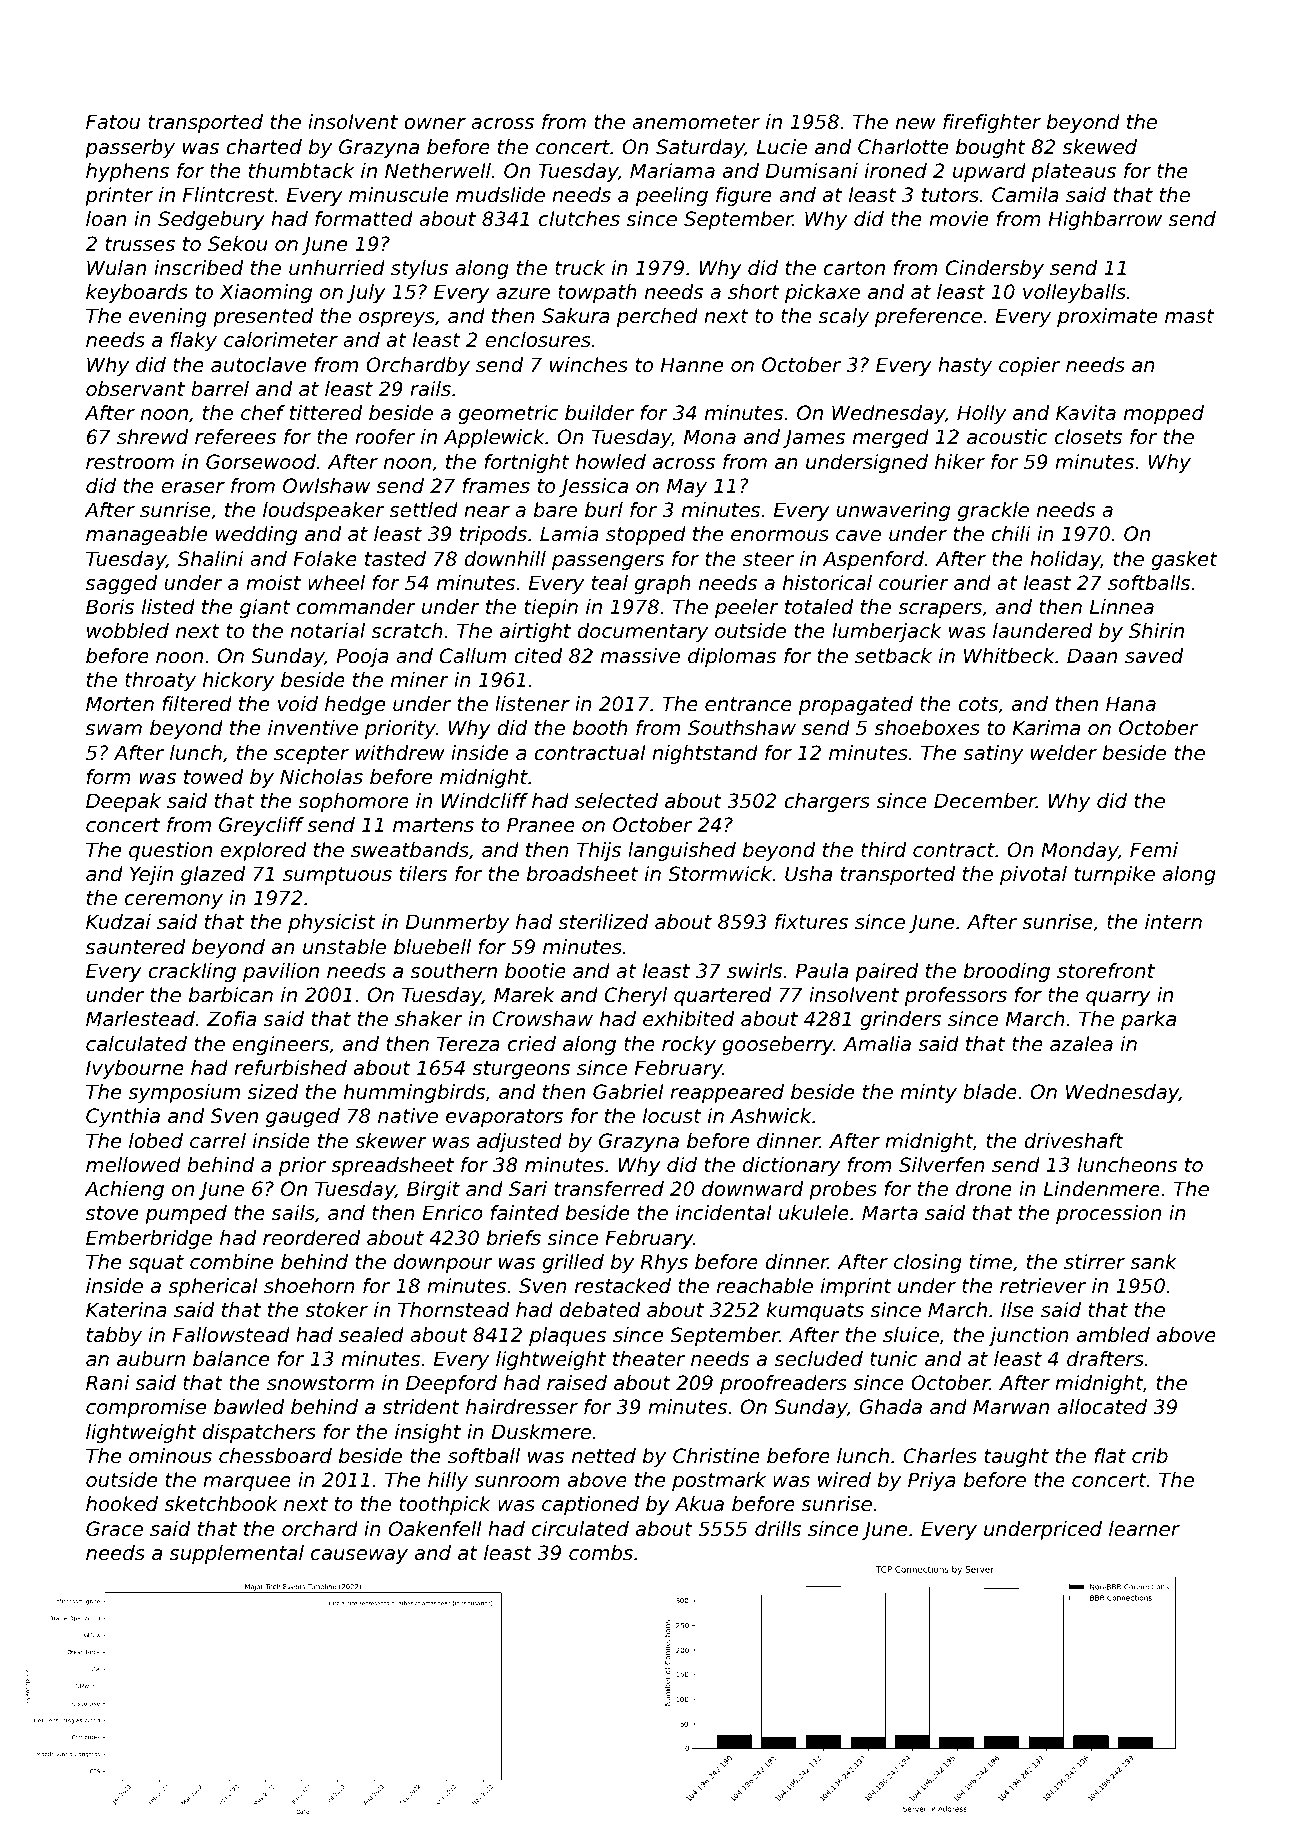 Image resolution: width=1304 pixels, height=1844 pixels. What do you see at coordinates (321, 777) in the screenshot?
I see `Nicholas` at bounding box center [321, 777].
